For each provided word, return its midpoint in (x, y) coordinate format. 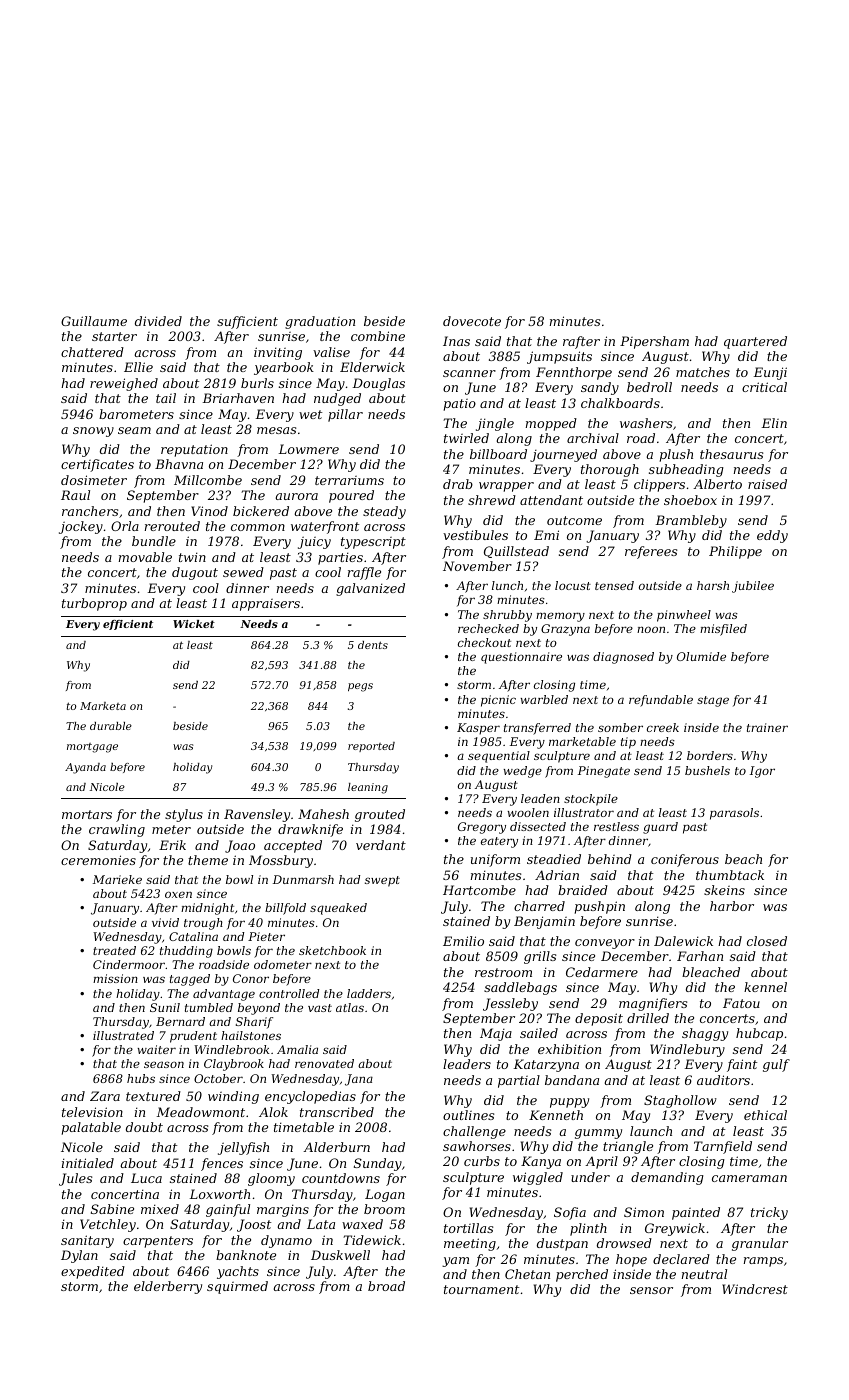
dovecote (472, 321)
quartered (755, 342)
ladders (369, 993)
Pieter (266, 936)
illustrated (123, 1035)
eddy (772, 536)
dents (373, 645)
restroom (503, 972)
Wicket (194, 624)
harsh (713, 585)
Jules (75, 1179)
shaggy (705, 1034)
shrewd (492, 500)
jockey (81, 527)
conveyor (605, 944)
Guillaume (94, 321)
